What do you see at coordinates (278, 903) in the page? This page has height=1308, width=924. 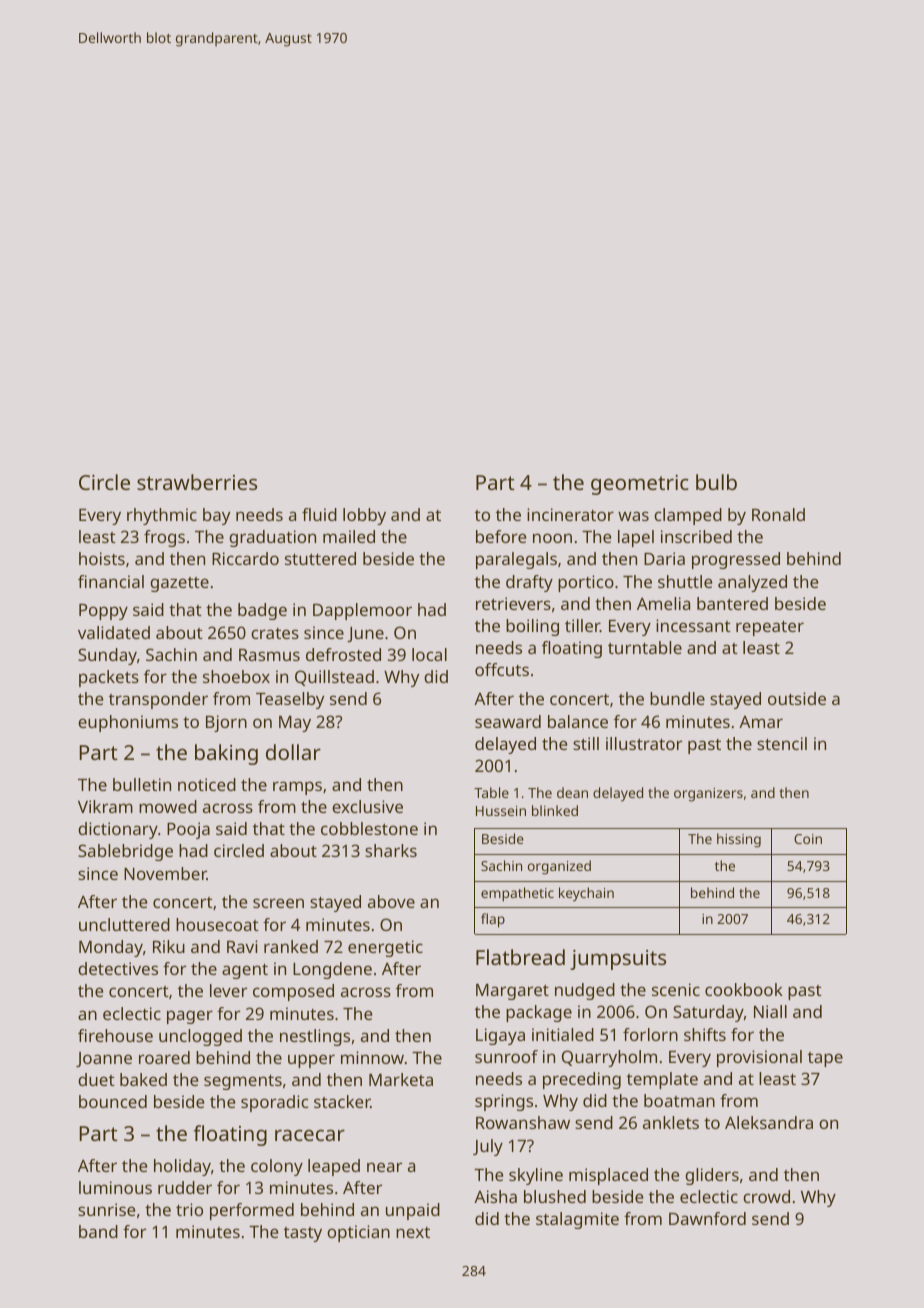 I see `screen` at bounding box center [278, 903].
